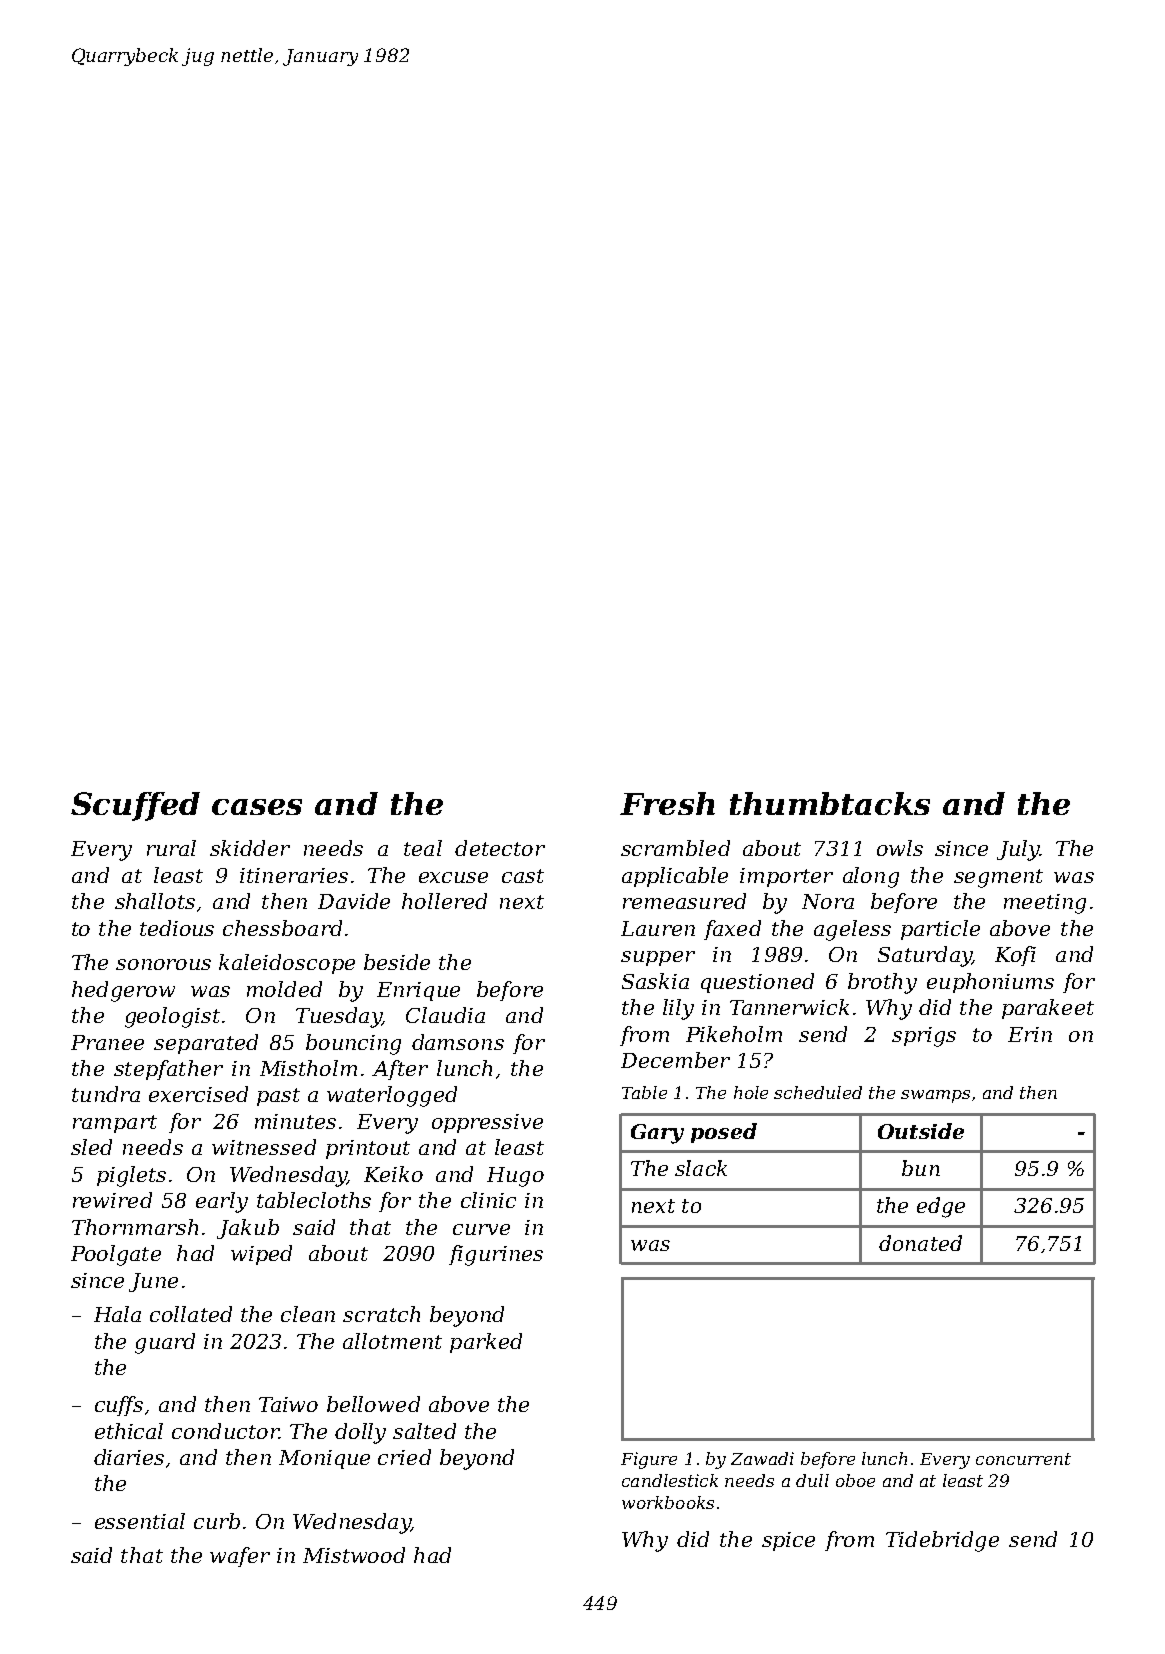  What do you see at coordinates (486, 1343) in the screenshot?
I see `parked` at bounding box center [486, 1343].
